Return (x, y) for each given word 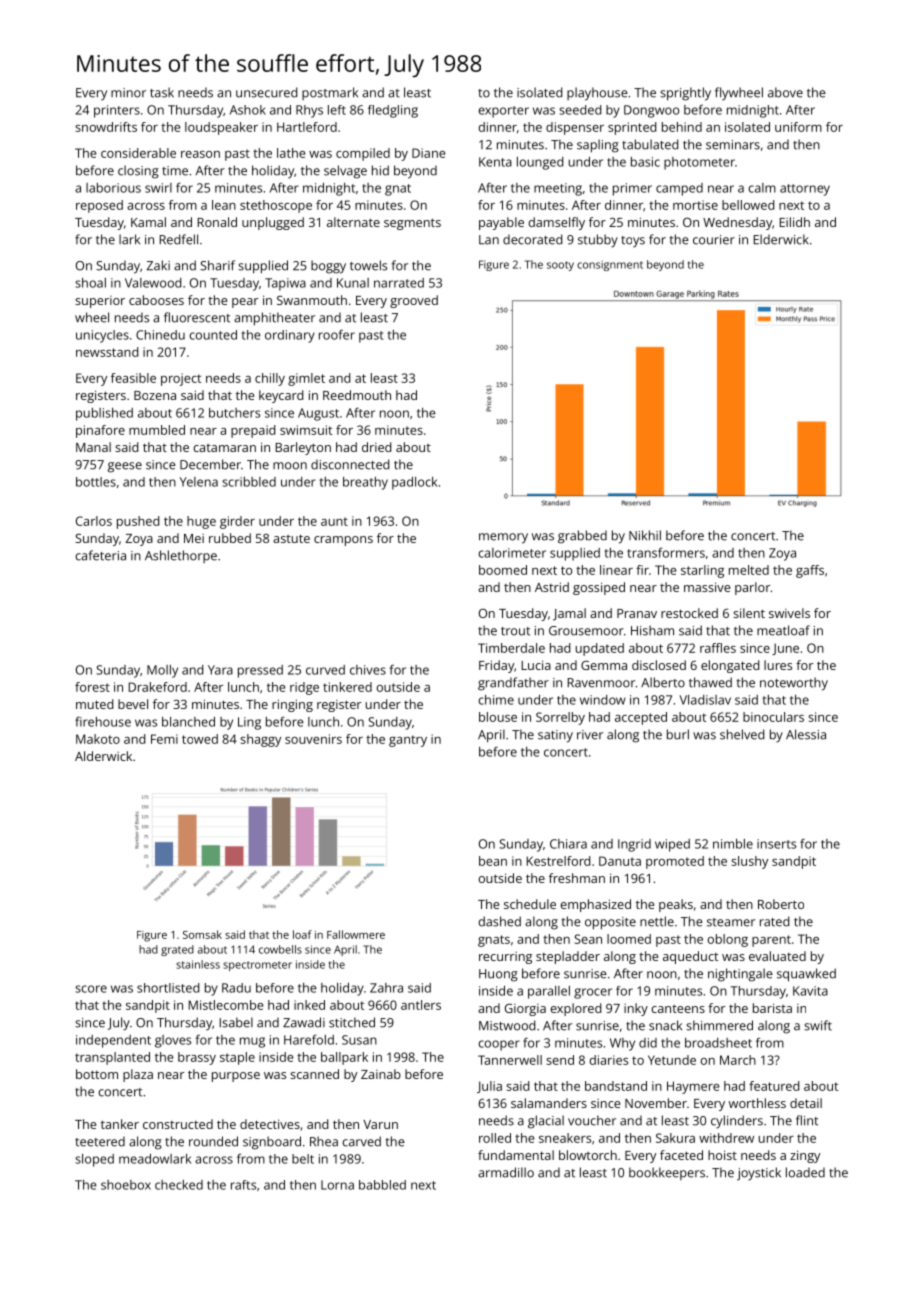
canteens (678, 1009)
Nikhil (645, 535)
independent (113, 1041)
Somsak (202, 934)
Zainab (381, 1074)
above (785, 92)
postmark (330, 93)
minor (128, 93)
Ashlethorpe (181, 556)
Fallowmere (356, 934)
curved (325, 670)
